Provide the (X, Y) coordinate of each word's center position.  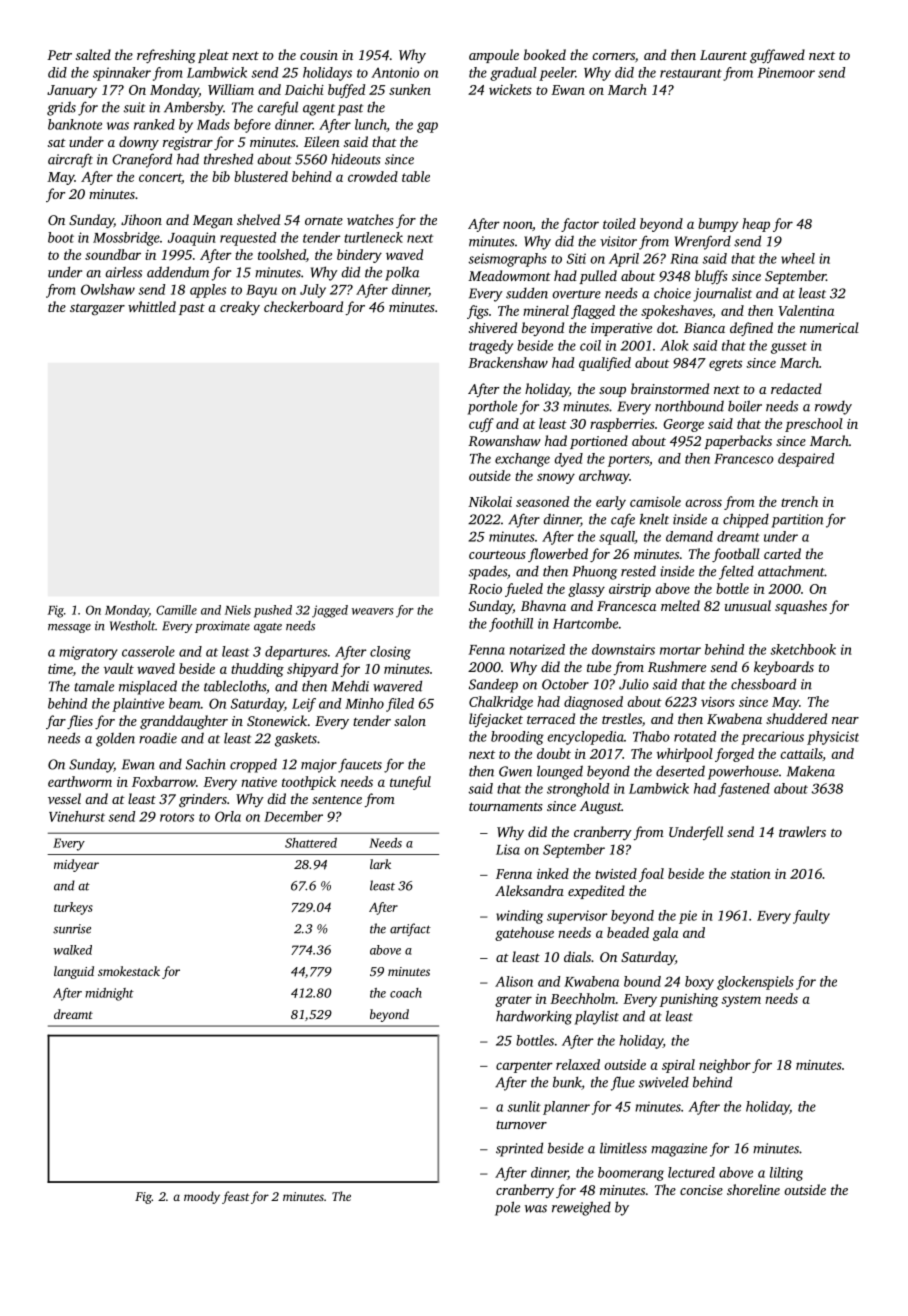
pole (507, 1208)
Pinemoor (786, 72)
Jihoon (141, 219)
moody (202, 1197)
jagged (330, 611)
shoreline (753, 1189)
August (601, 808)
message (69, 628)
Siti (576, 258)
